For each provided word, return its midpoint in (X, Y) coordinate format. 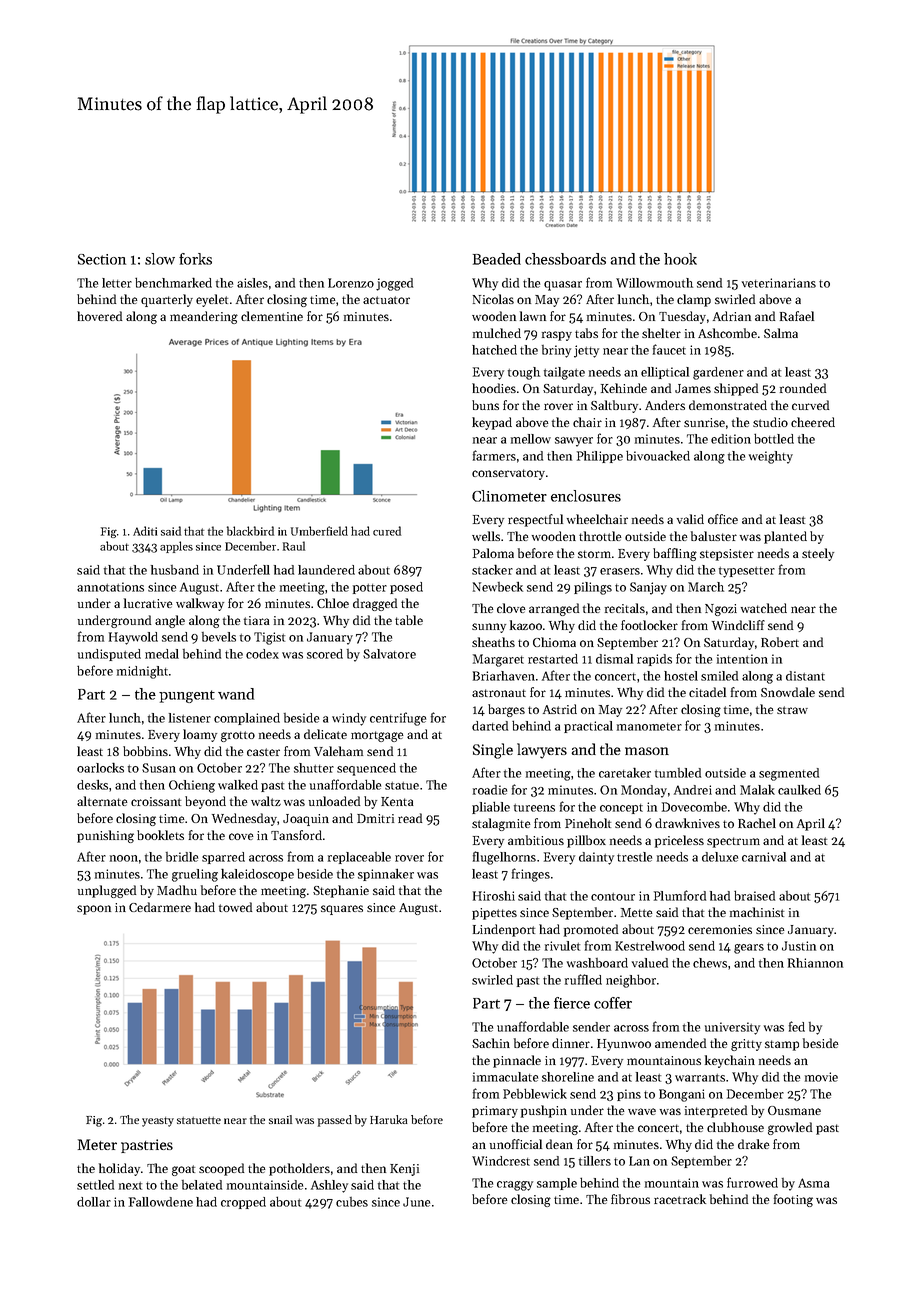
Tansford (296, 835)
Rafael (797, 316)
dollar (94, 1202)
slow (160, 259)
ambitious (536, 840)
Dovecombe (694, 806)
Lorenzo (351, 283)
